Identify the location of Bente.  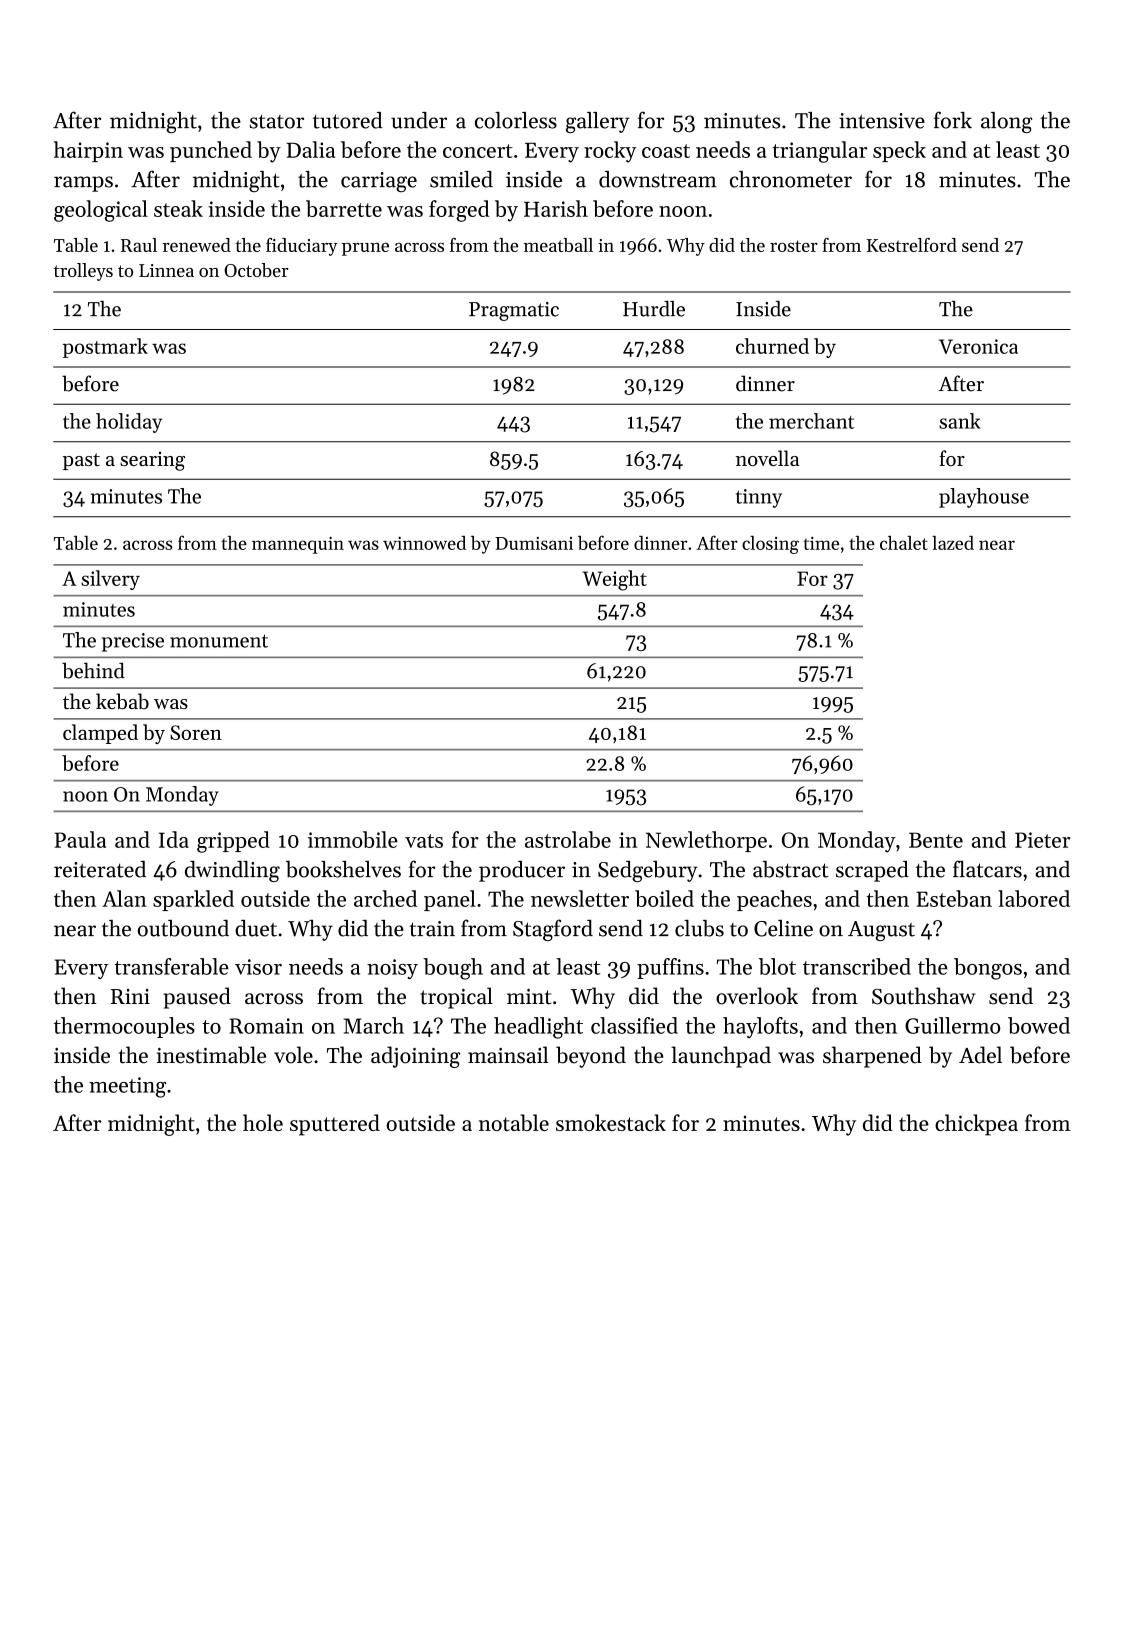
(936, 840).
